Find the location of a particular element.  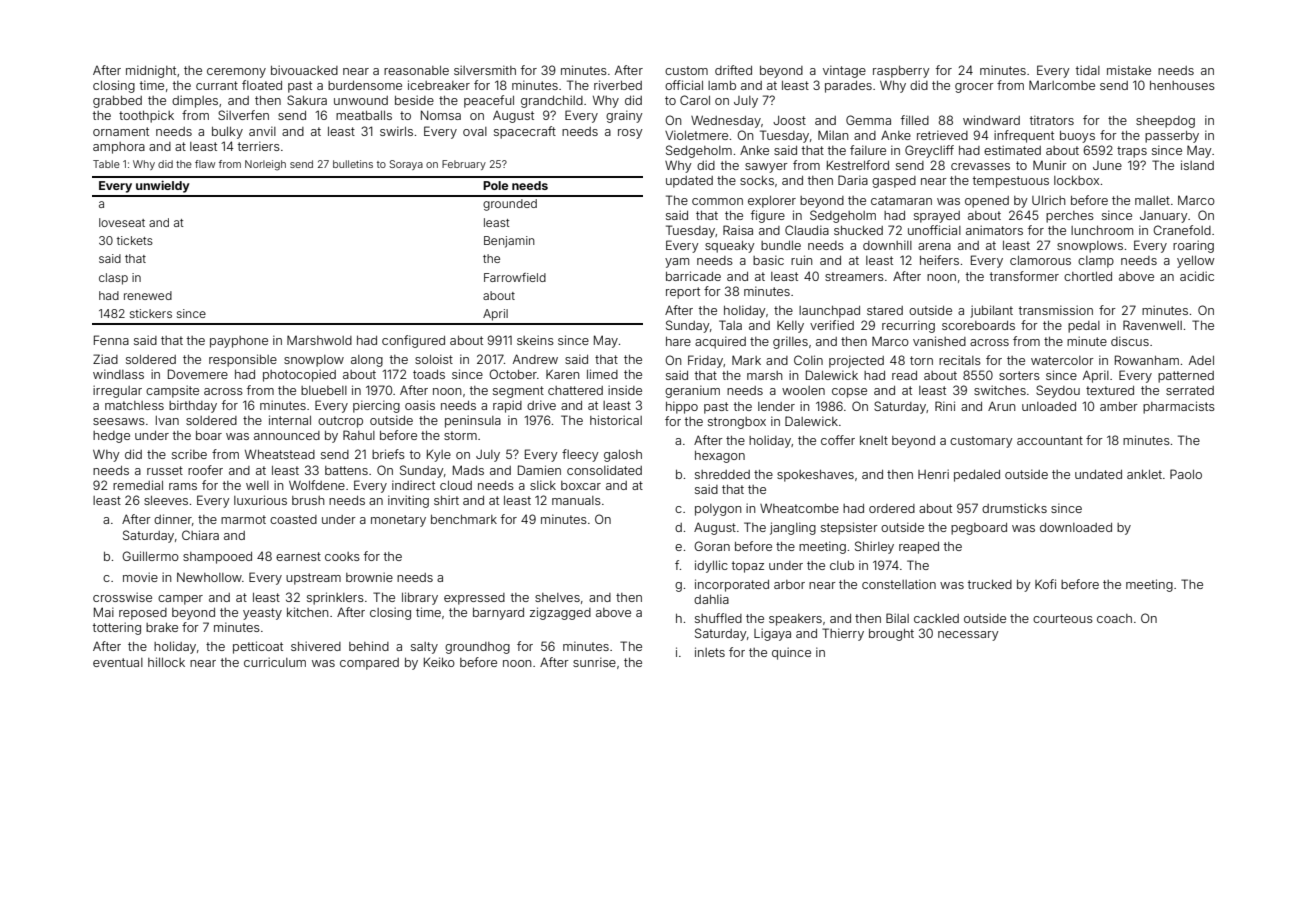

Kofi is located at coordinates (1045, 584).
